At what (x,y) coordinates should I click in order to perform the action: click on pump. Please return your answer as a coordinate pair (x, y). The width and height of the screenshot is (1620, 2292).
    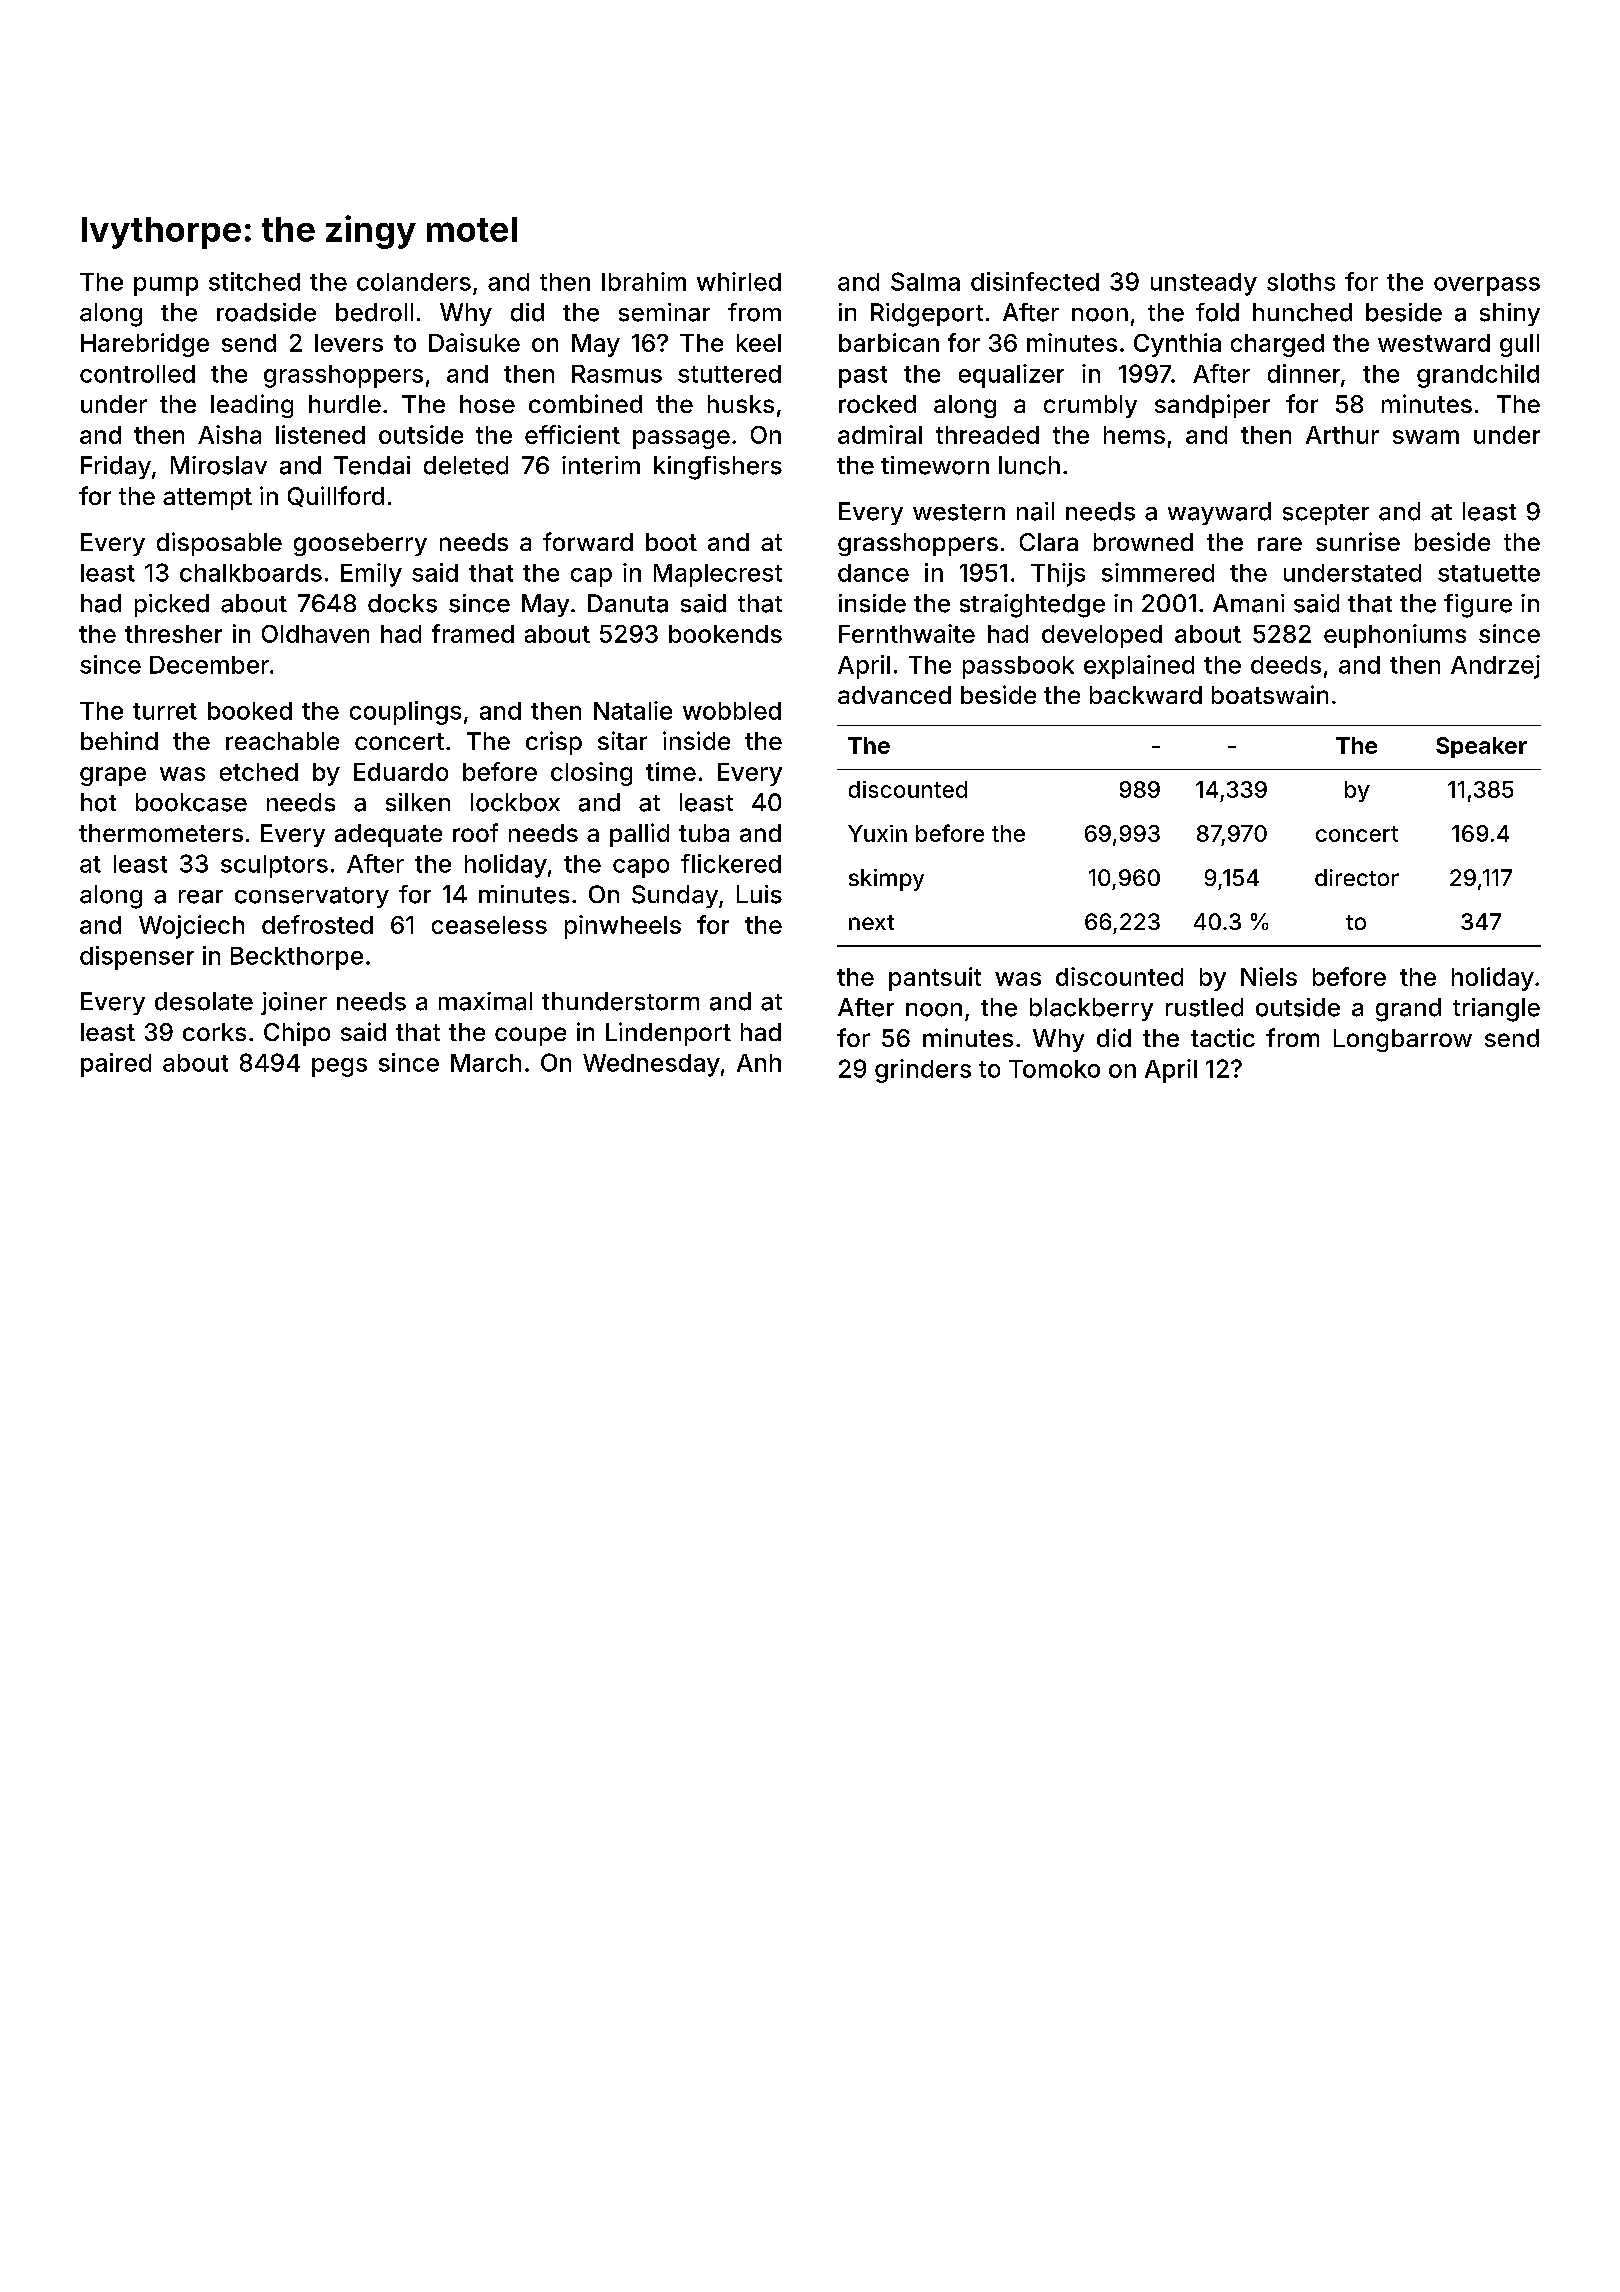
    Looking at the image, I should click on (166, 286).
